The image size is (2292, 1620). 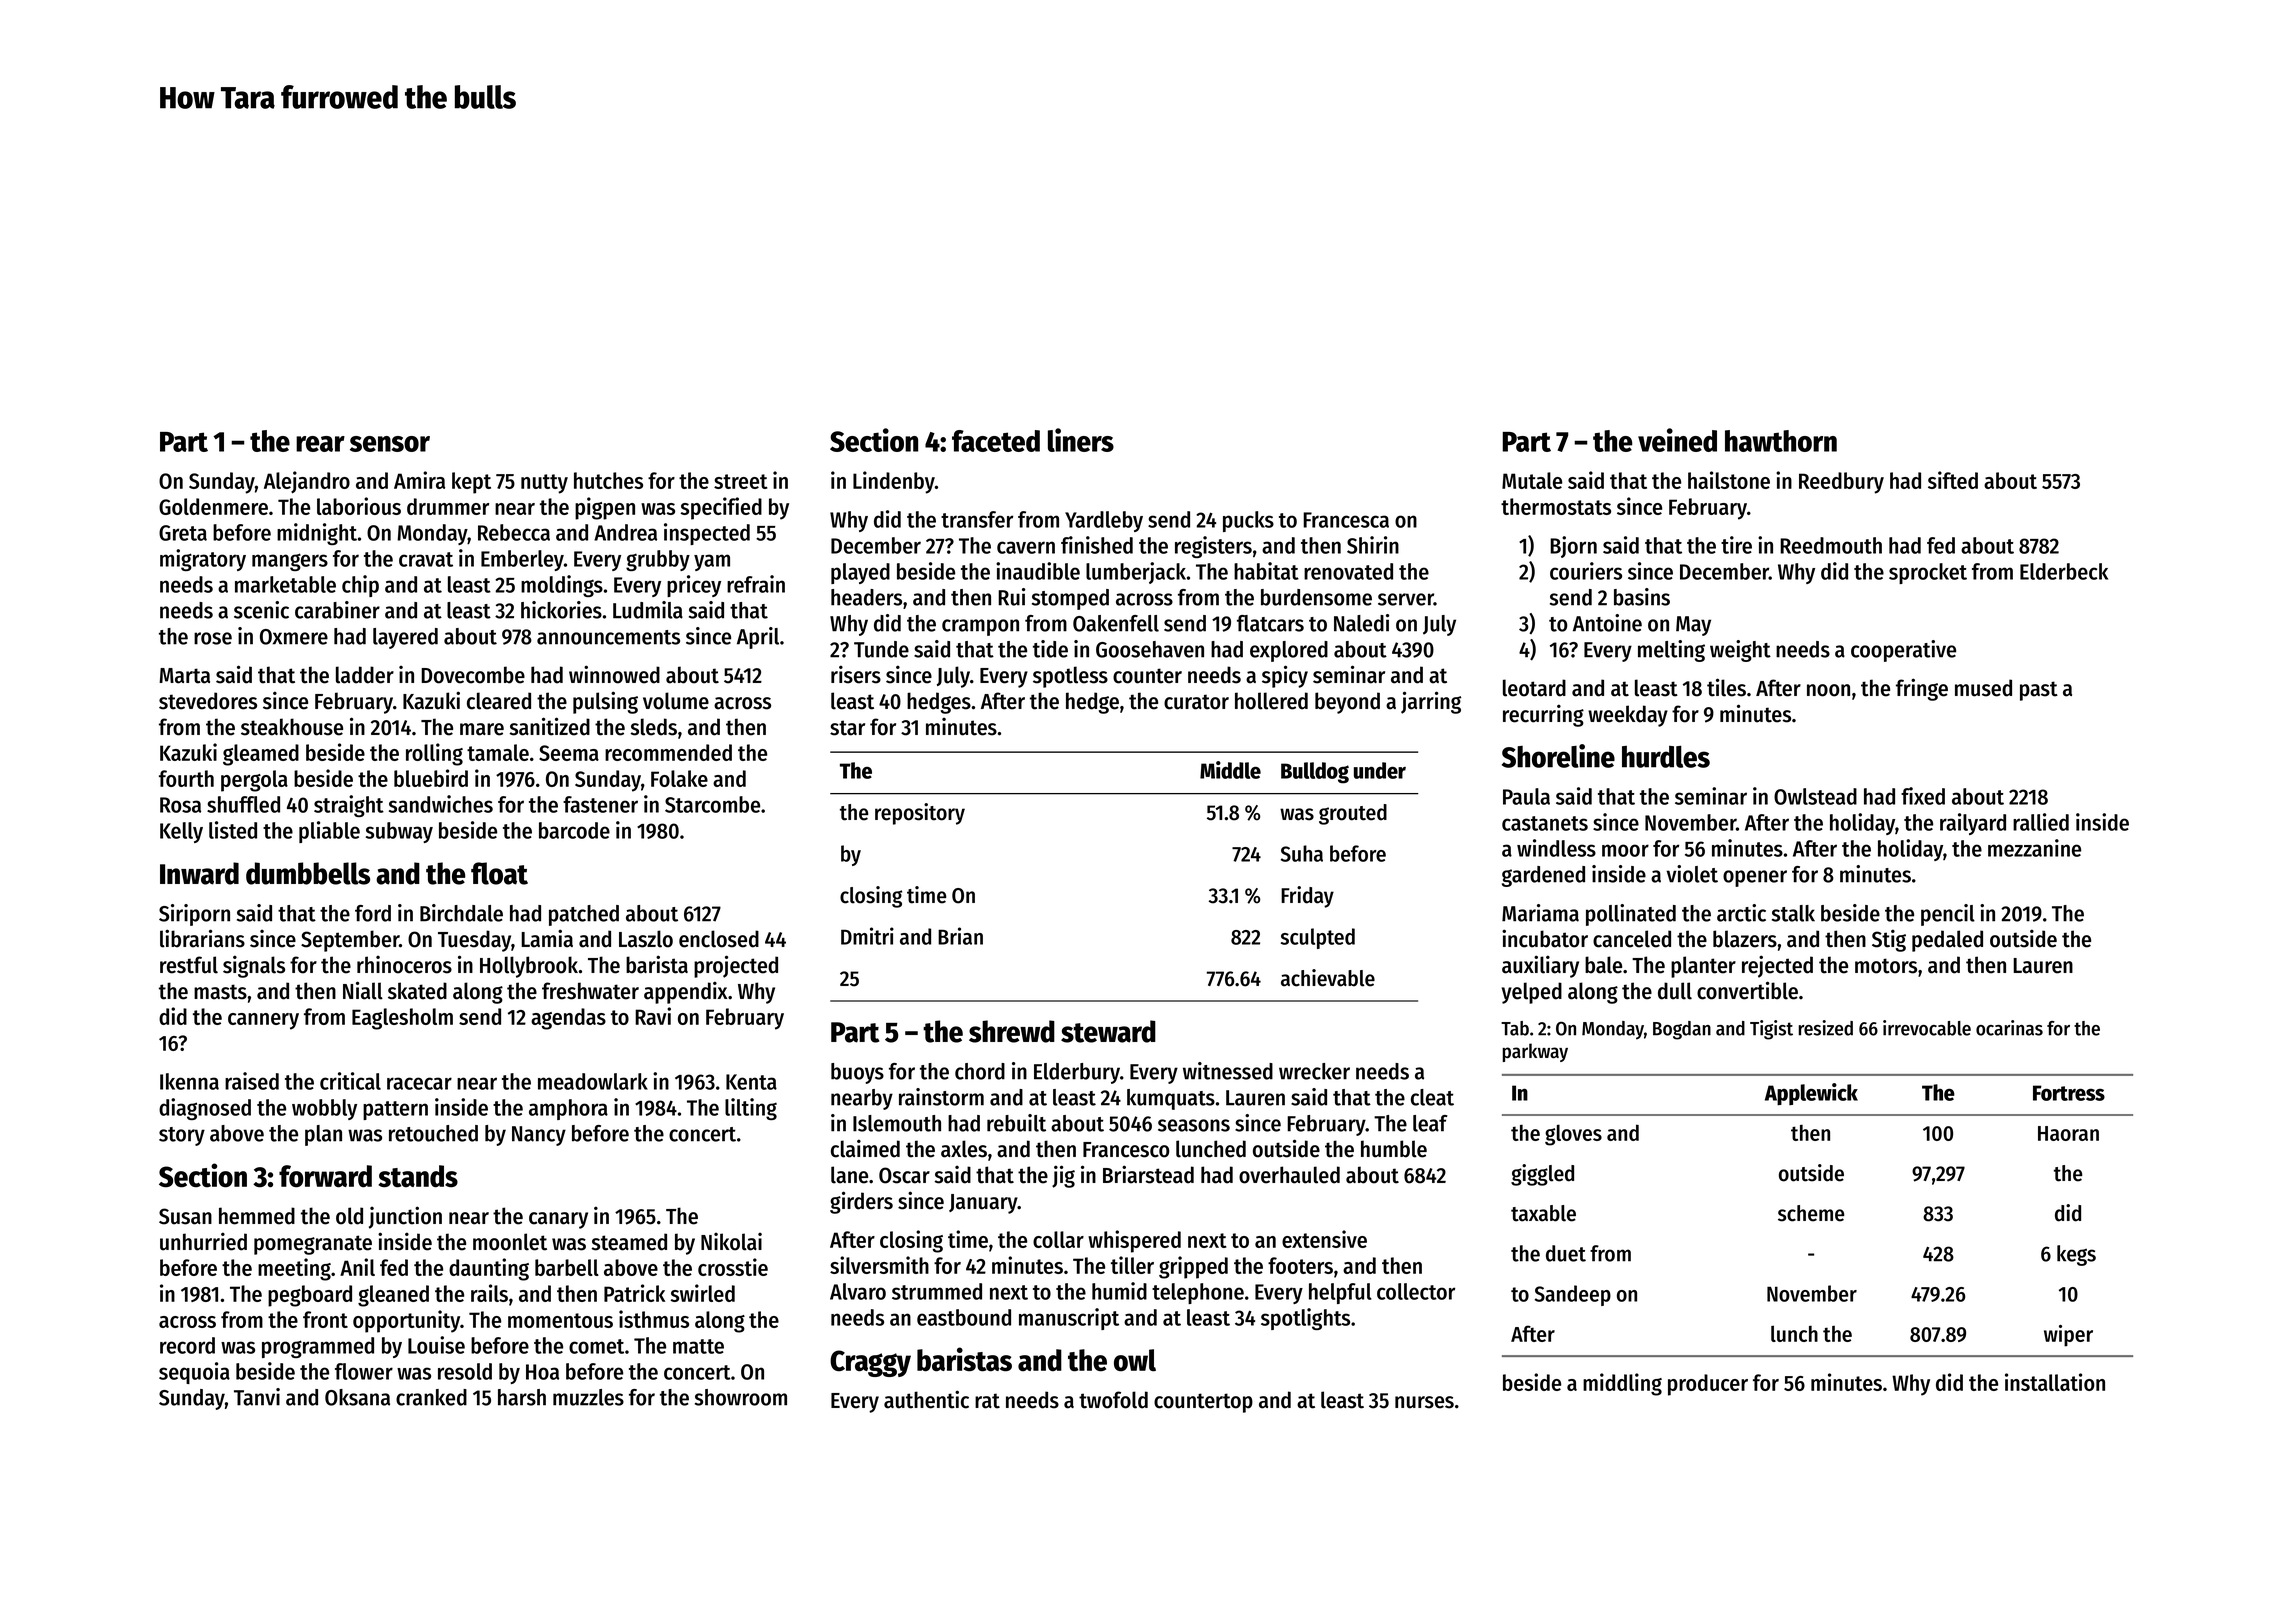 What do you see at coordinates (1081, 440) in the image?
I see `liners` at bounding box center [1081, 440].
